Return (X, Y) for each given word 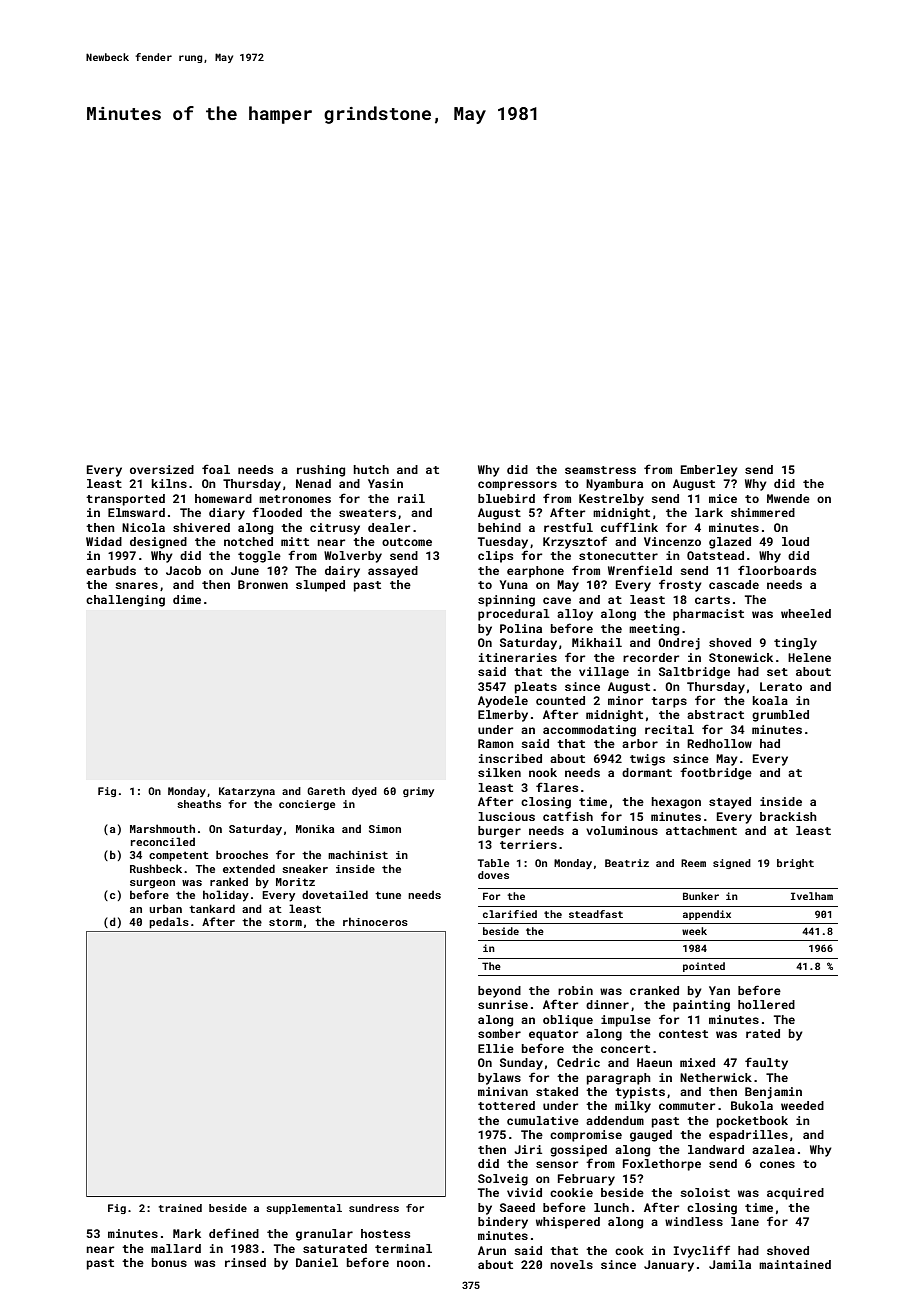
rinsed (245, 1262)
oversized (162, 469)
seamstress (600, 470)
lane (745, 1221)
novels (571, 1264)
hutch (371, 469)
